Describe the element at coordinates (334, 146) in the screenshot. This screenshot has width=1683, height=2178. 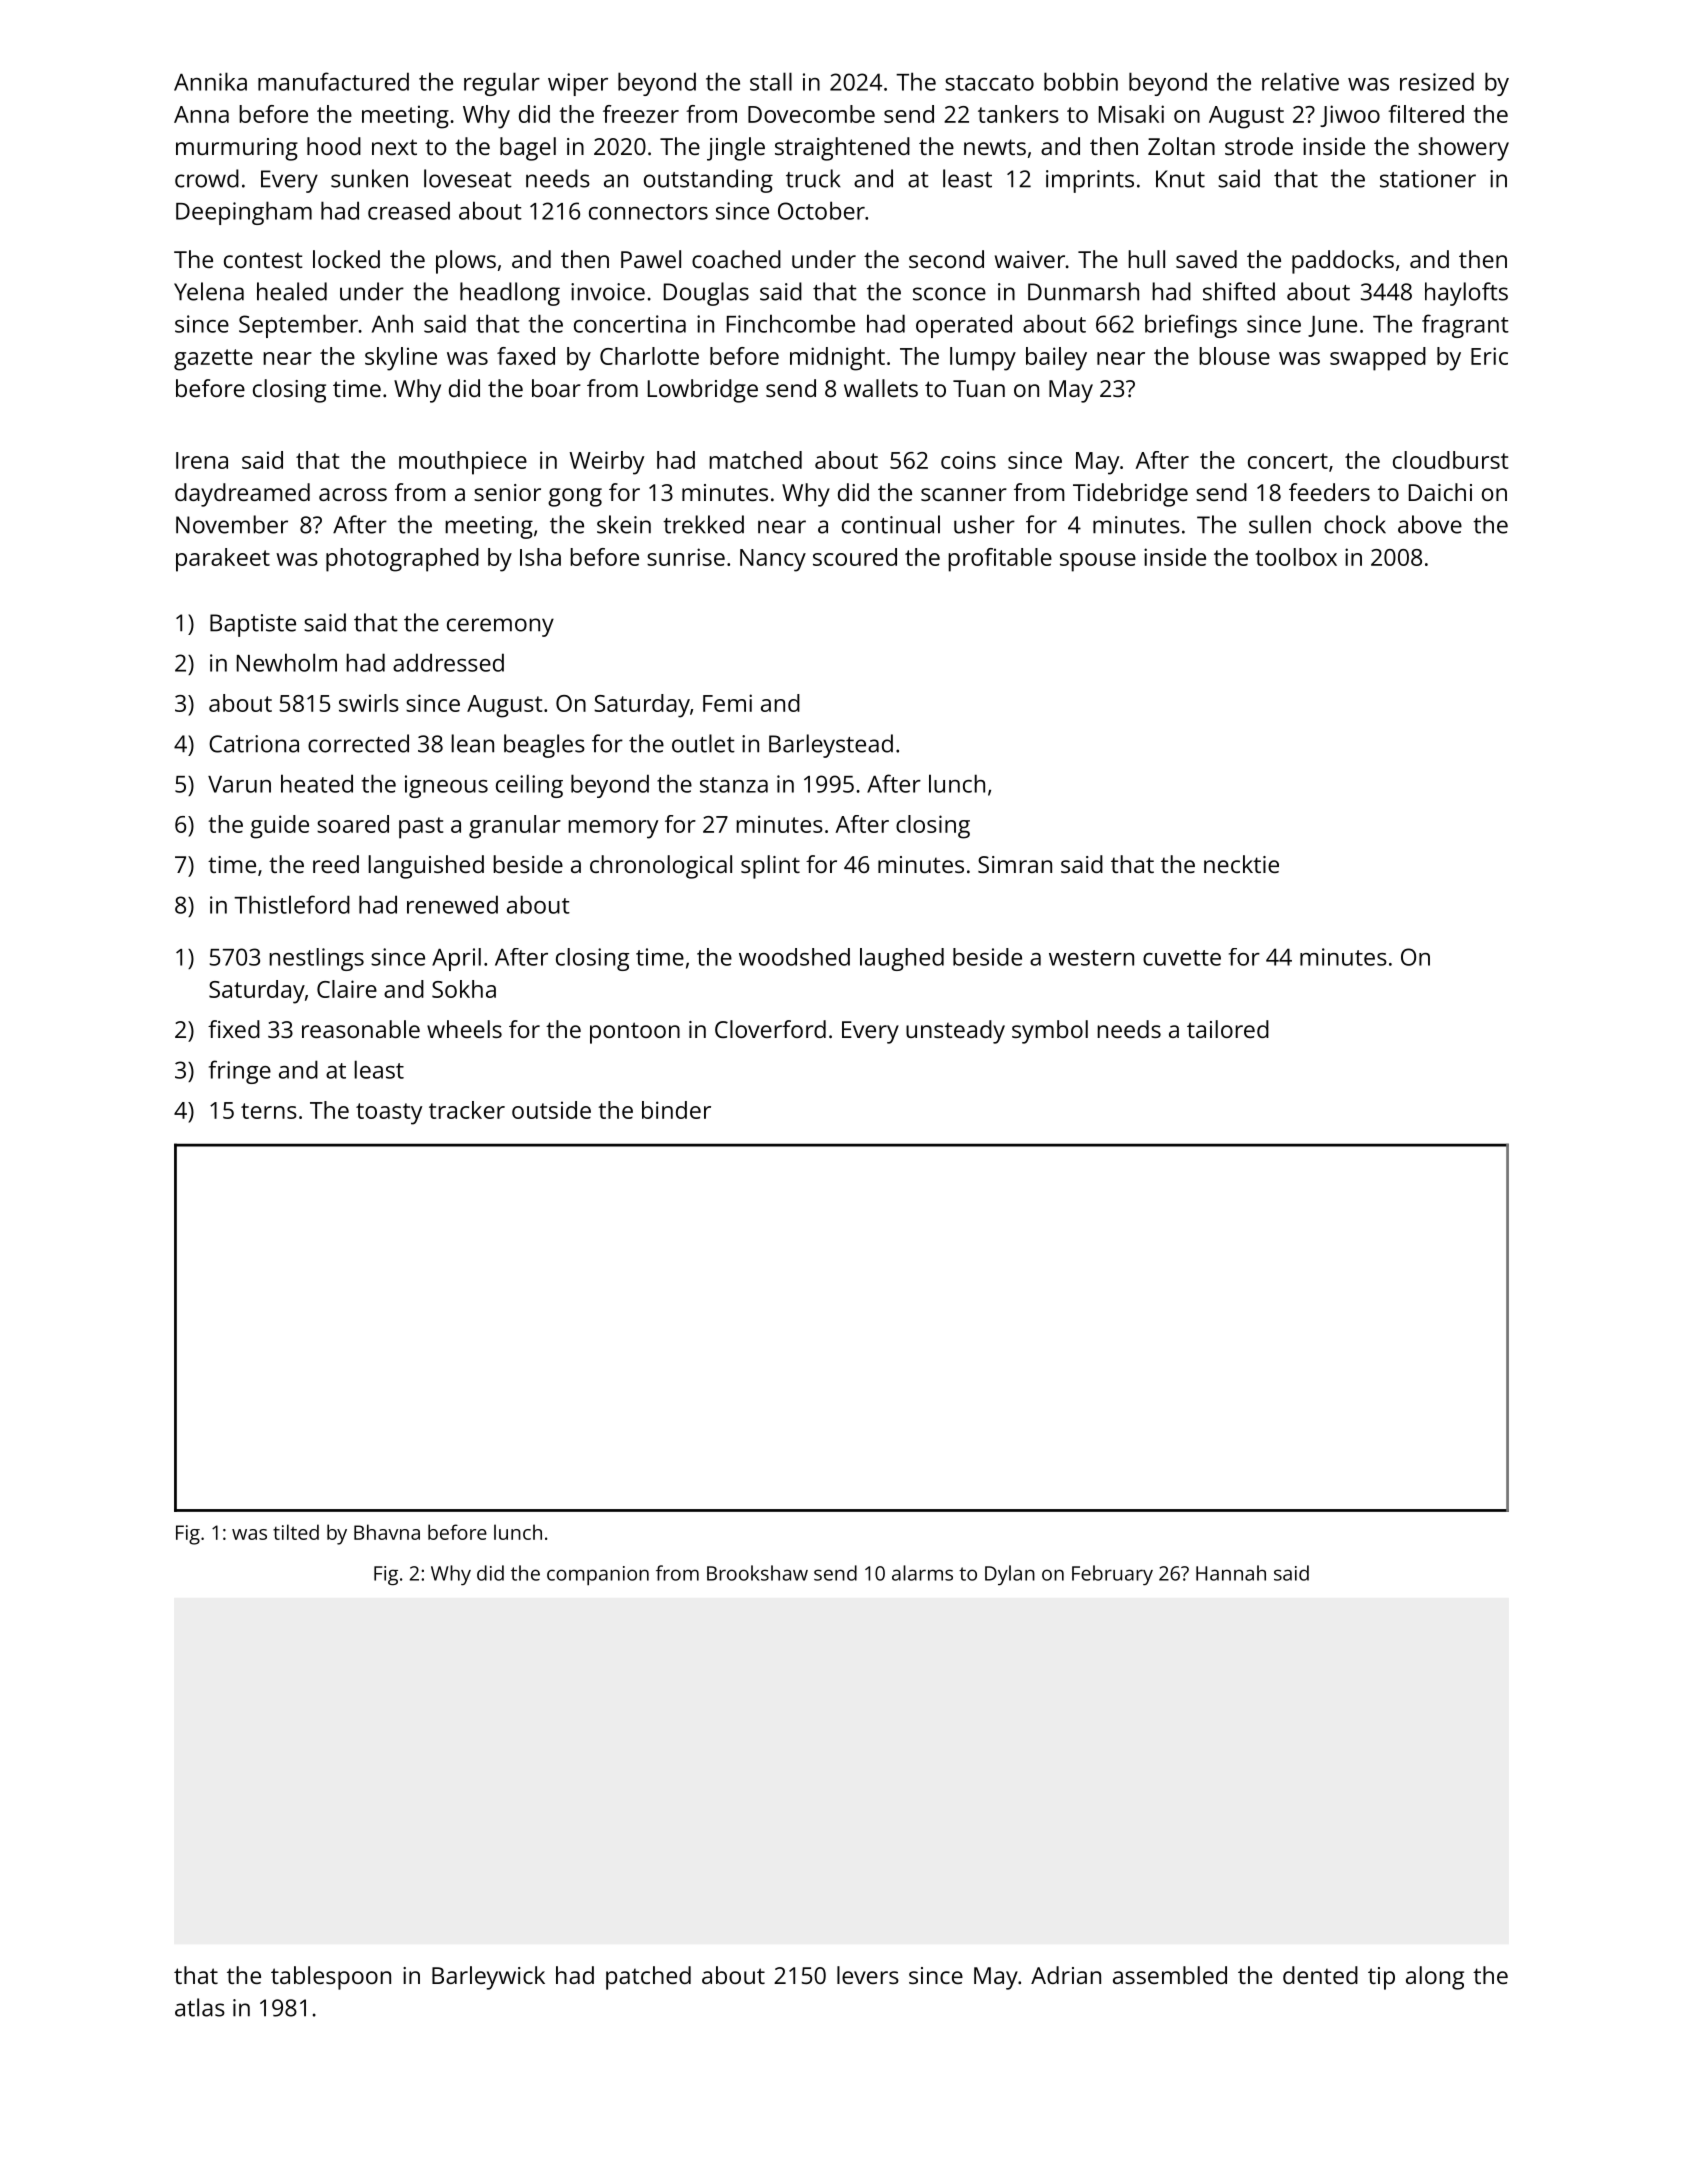
I see `hood` at that location.
